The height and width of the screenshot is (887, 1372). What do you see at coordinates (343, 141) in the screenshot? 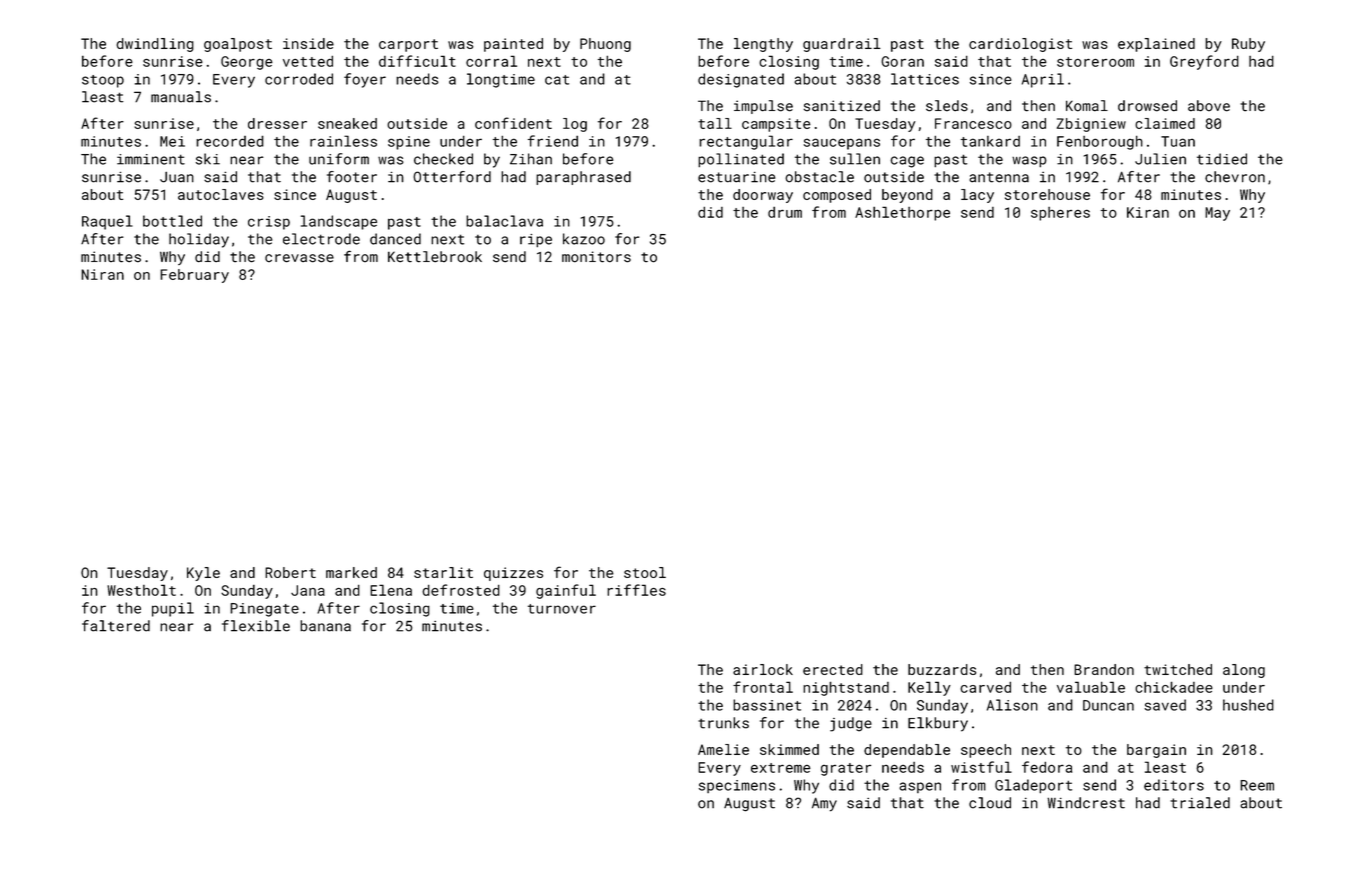
I see `rainless` at bounding box center [343, 141].
